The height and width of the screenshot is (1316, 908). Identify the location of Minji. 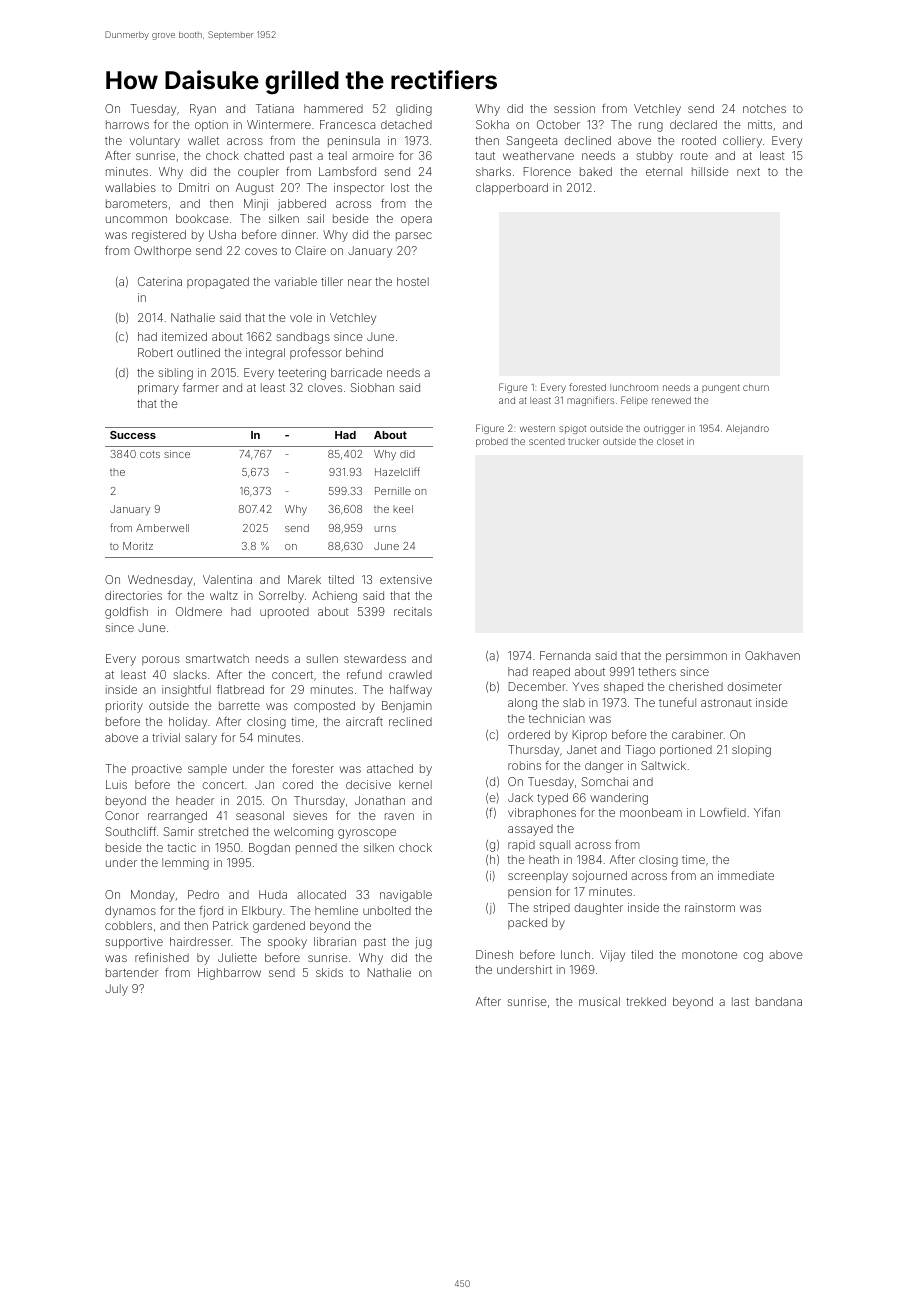
(256, 205).
